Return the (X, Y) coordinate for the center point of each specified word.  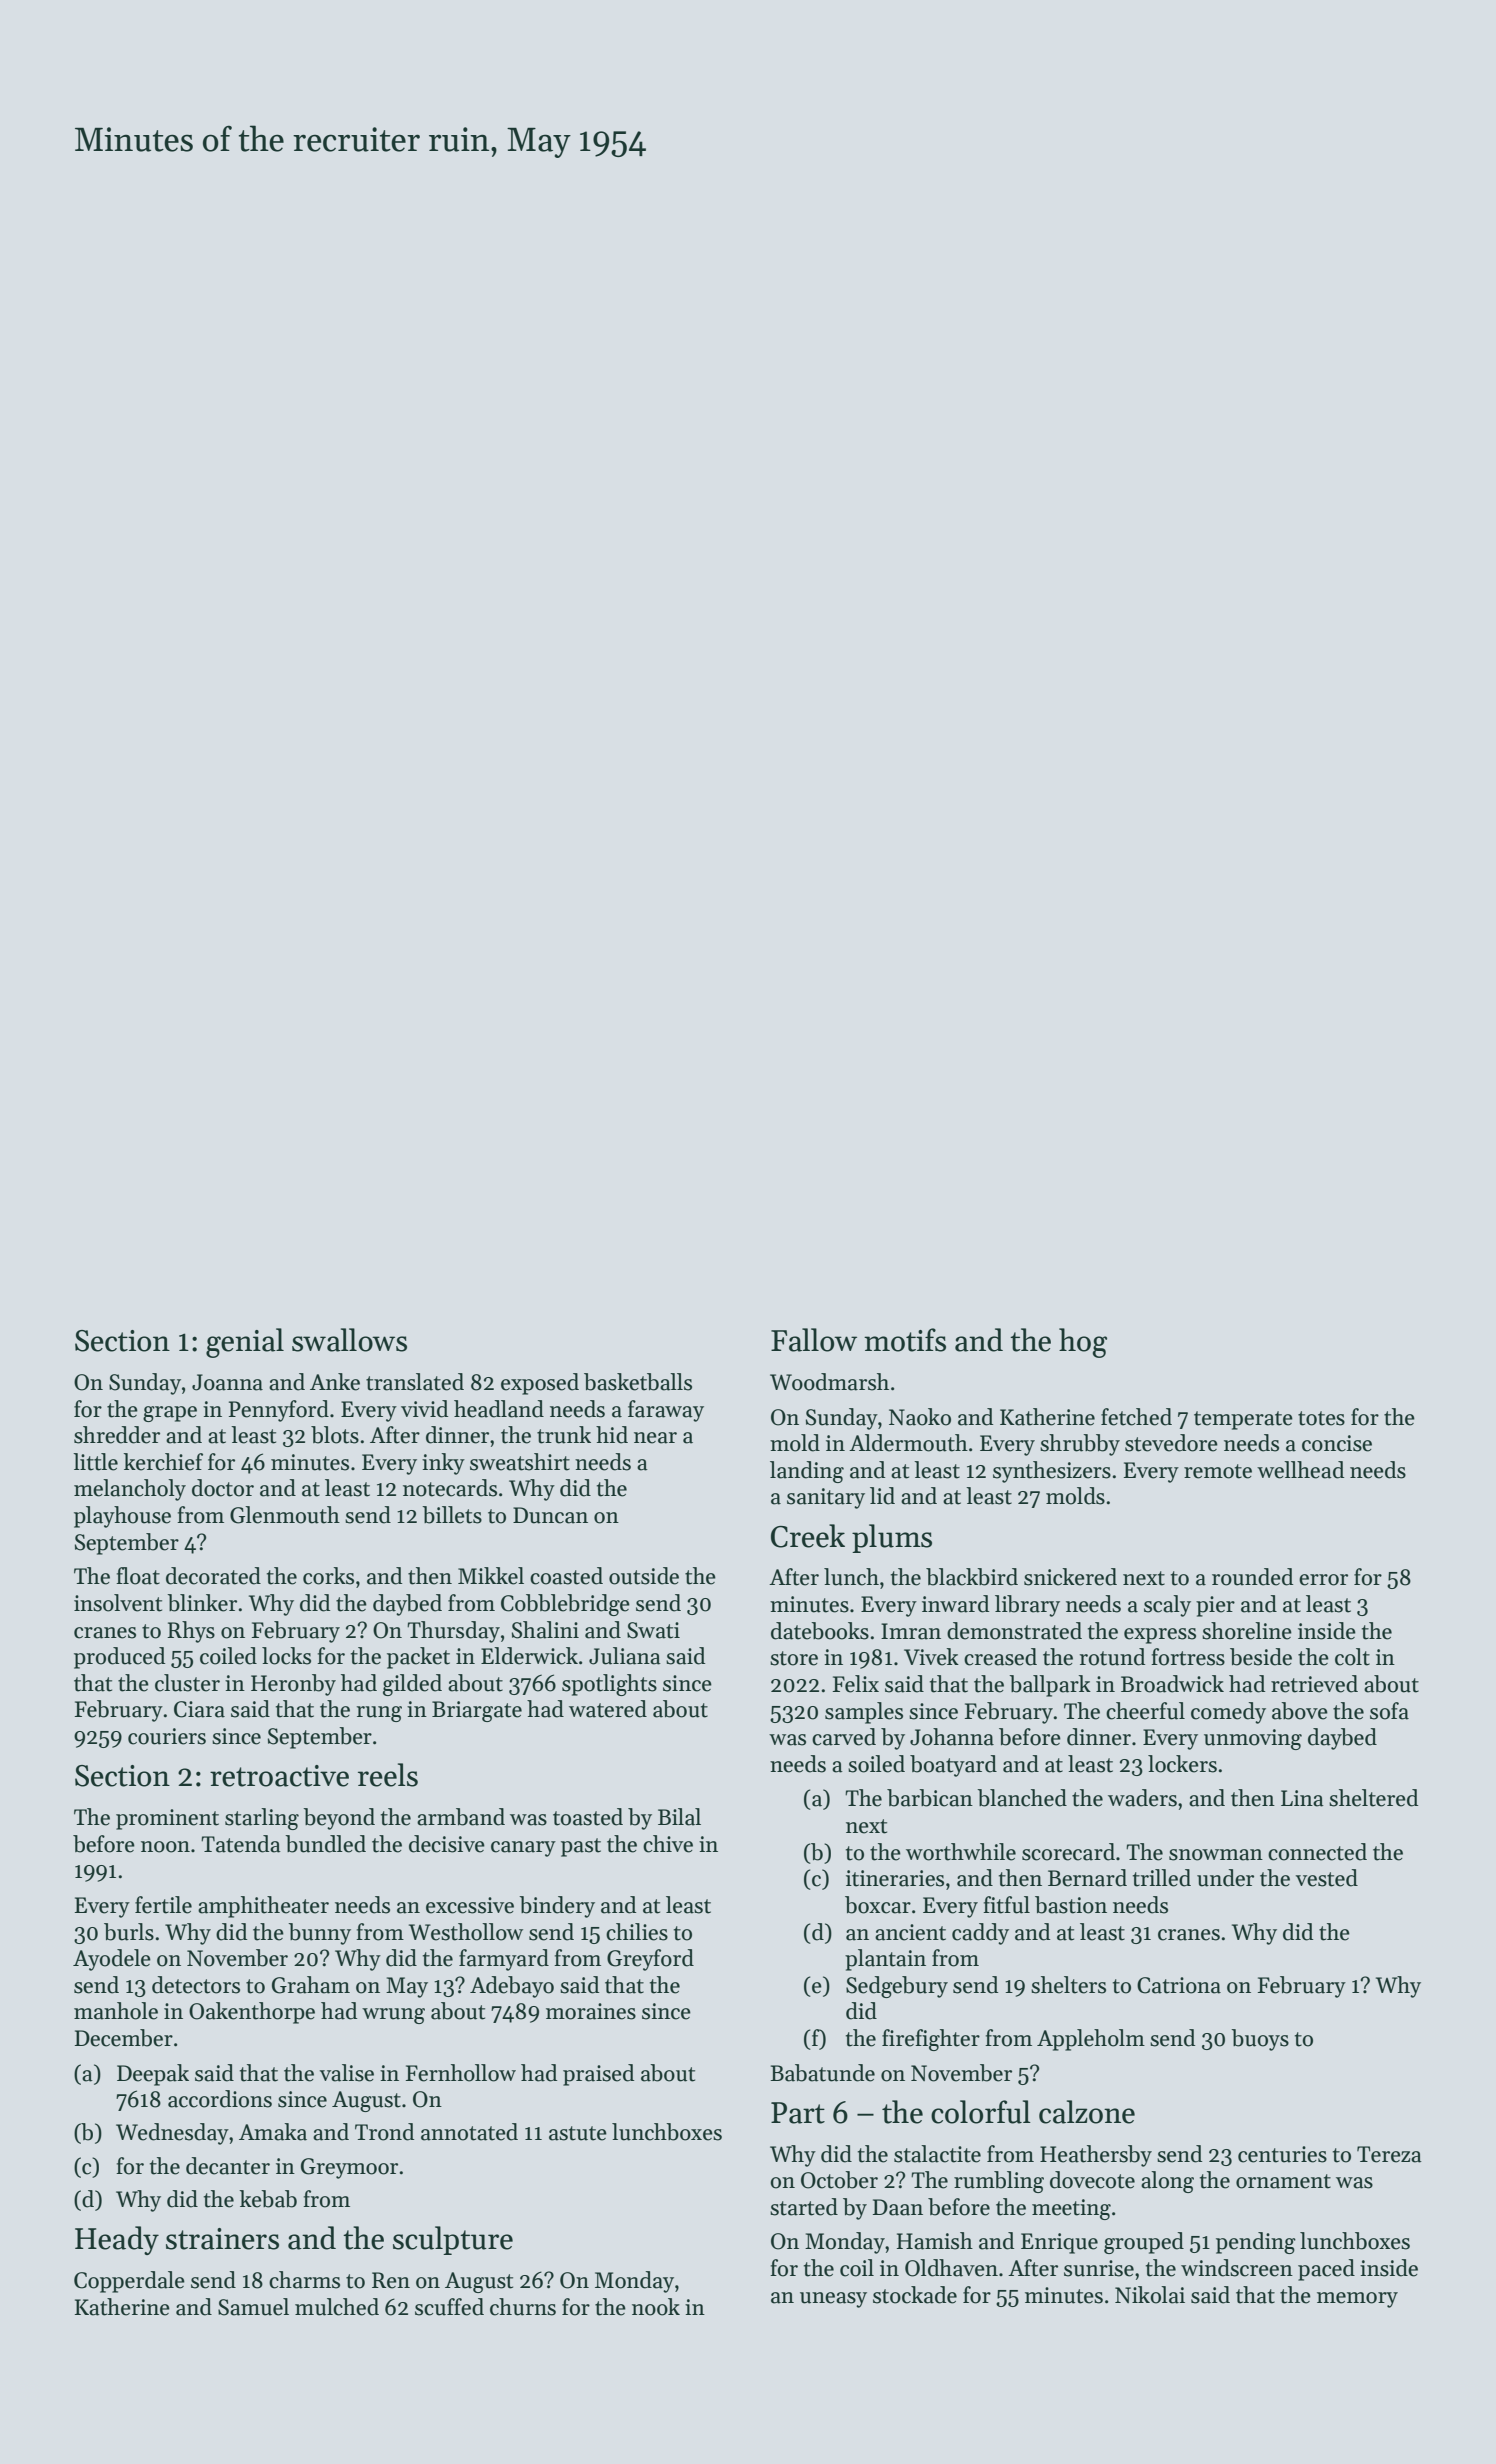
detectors (196, 1985)
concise (1337, 1443)
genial (245, 1343)
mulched (337, 2307)
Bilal (679, 1817)
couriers (167, 1736)
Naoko (920, 1417)
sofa (1389, 1711)
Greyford (650, 1960)
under (1225, 1878)
